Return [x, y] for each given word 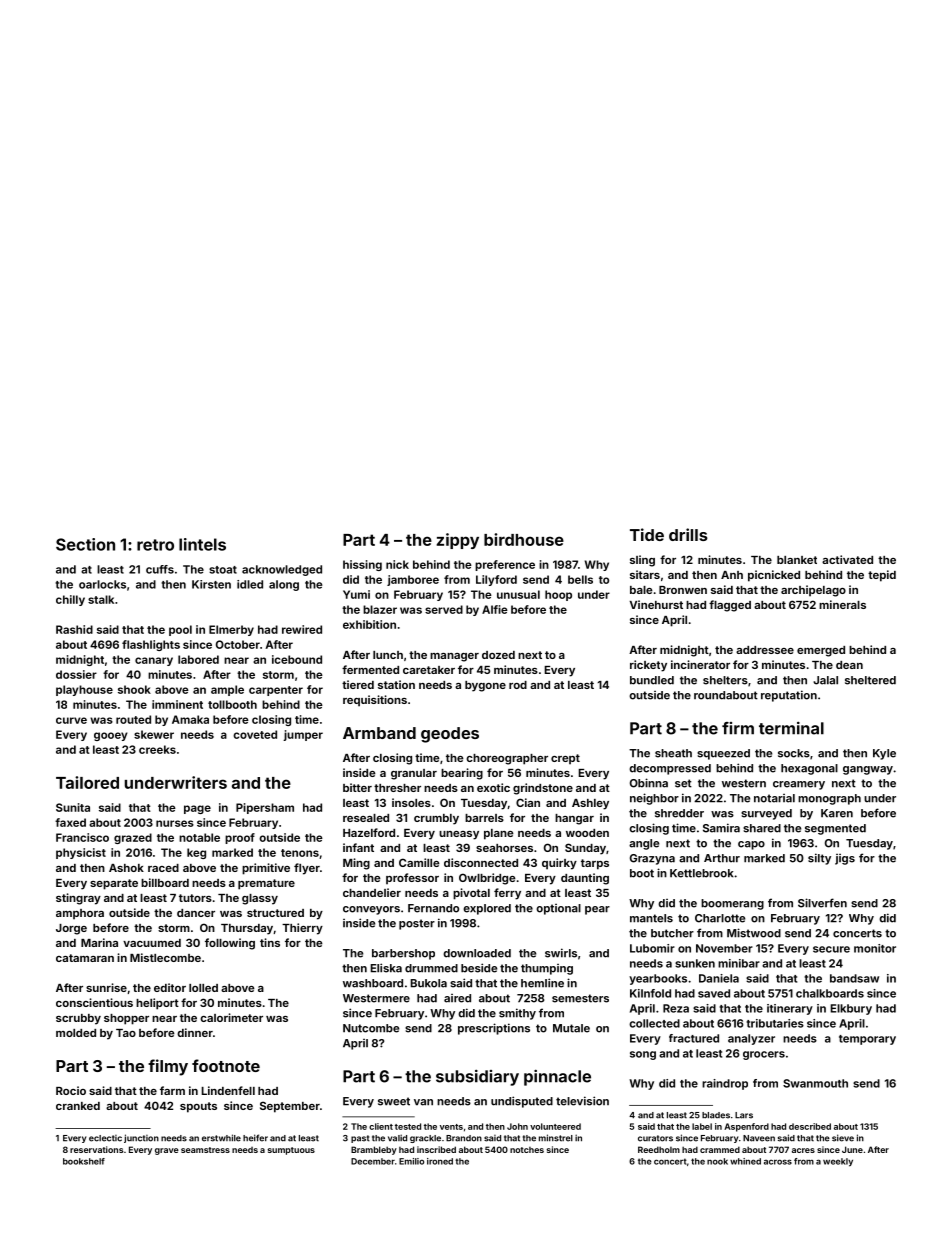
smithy [517, 1014]
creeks [157, 749]
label [702, 1126]
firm [738, 728]
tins [270, 942]
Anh [732, 575]
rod [518, 685]
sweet [394, 1101]
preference [505, 565]
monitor [875, 948]
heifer [255, 1138]
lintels [202, 544]
